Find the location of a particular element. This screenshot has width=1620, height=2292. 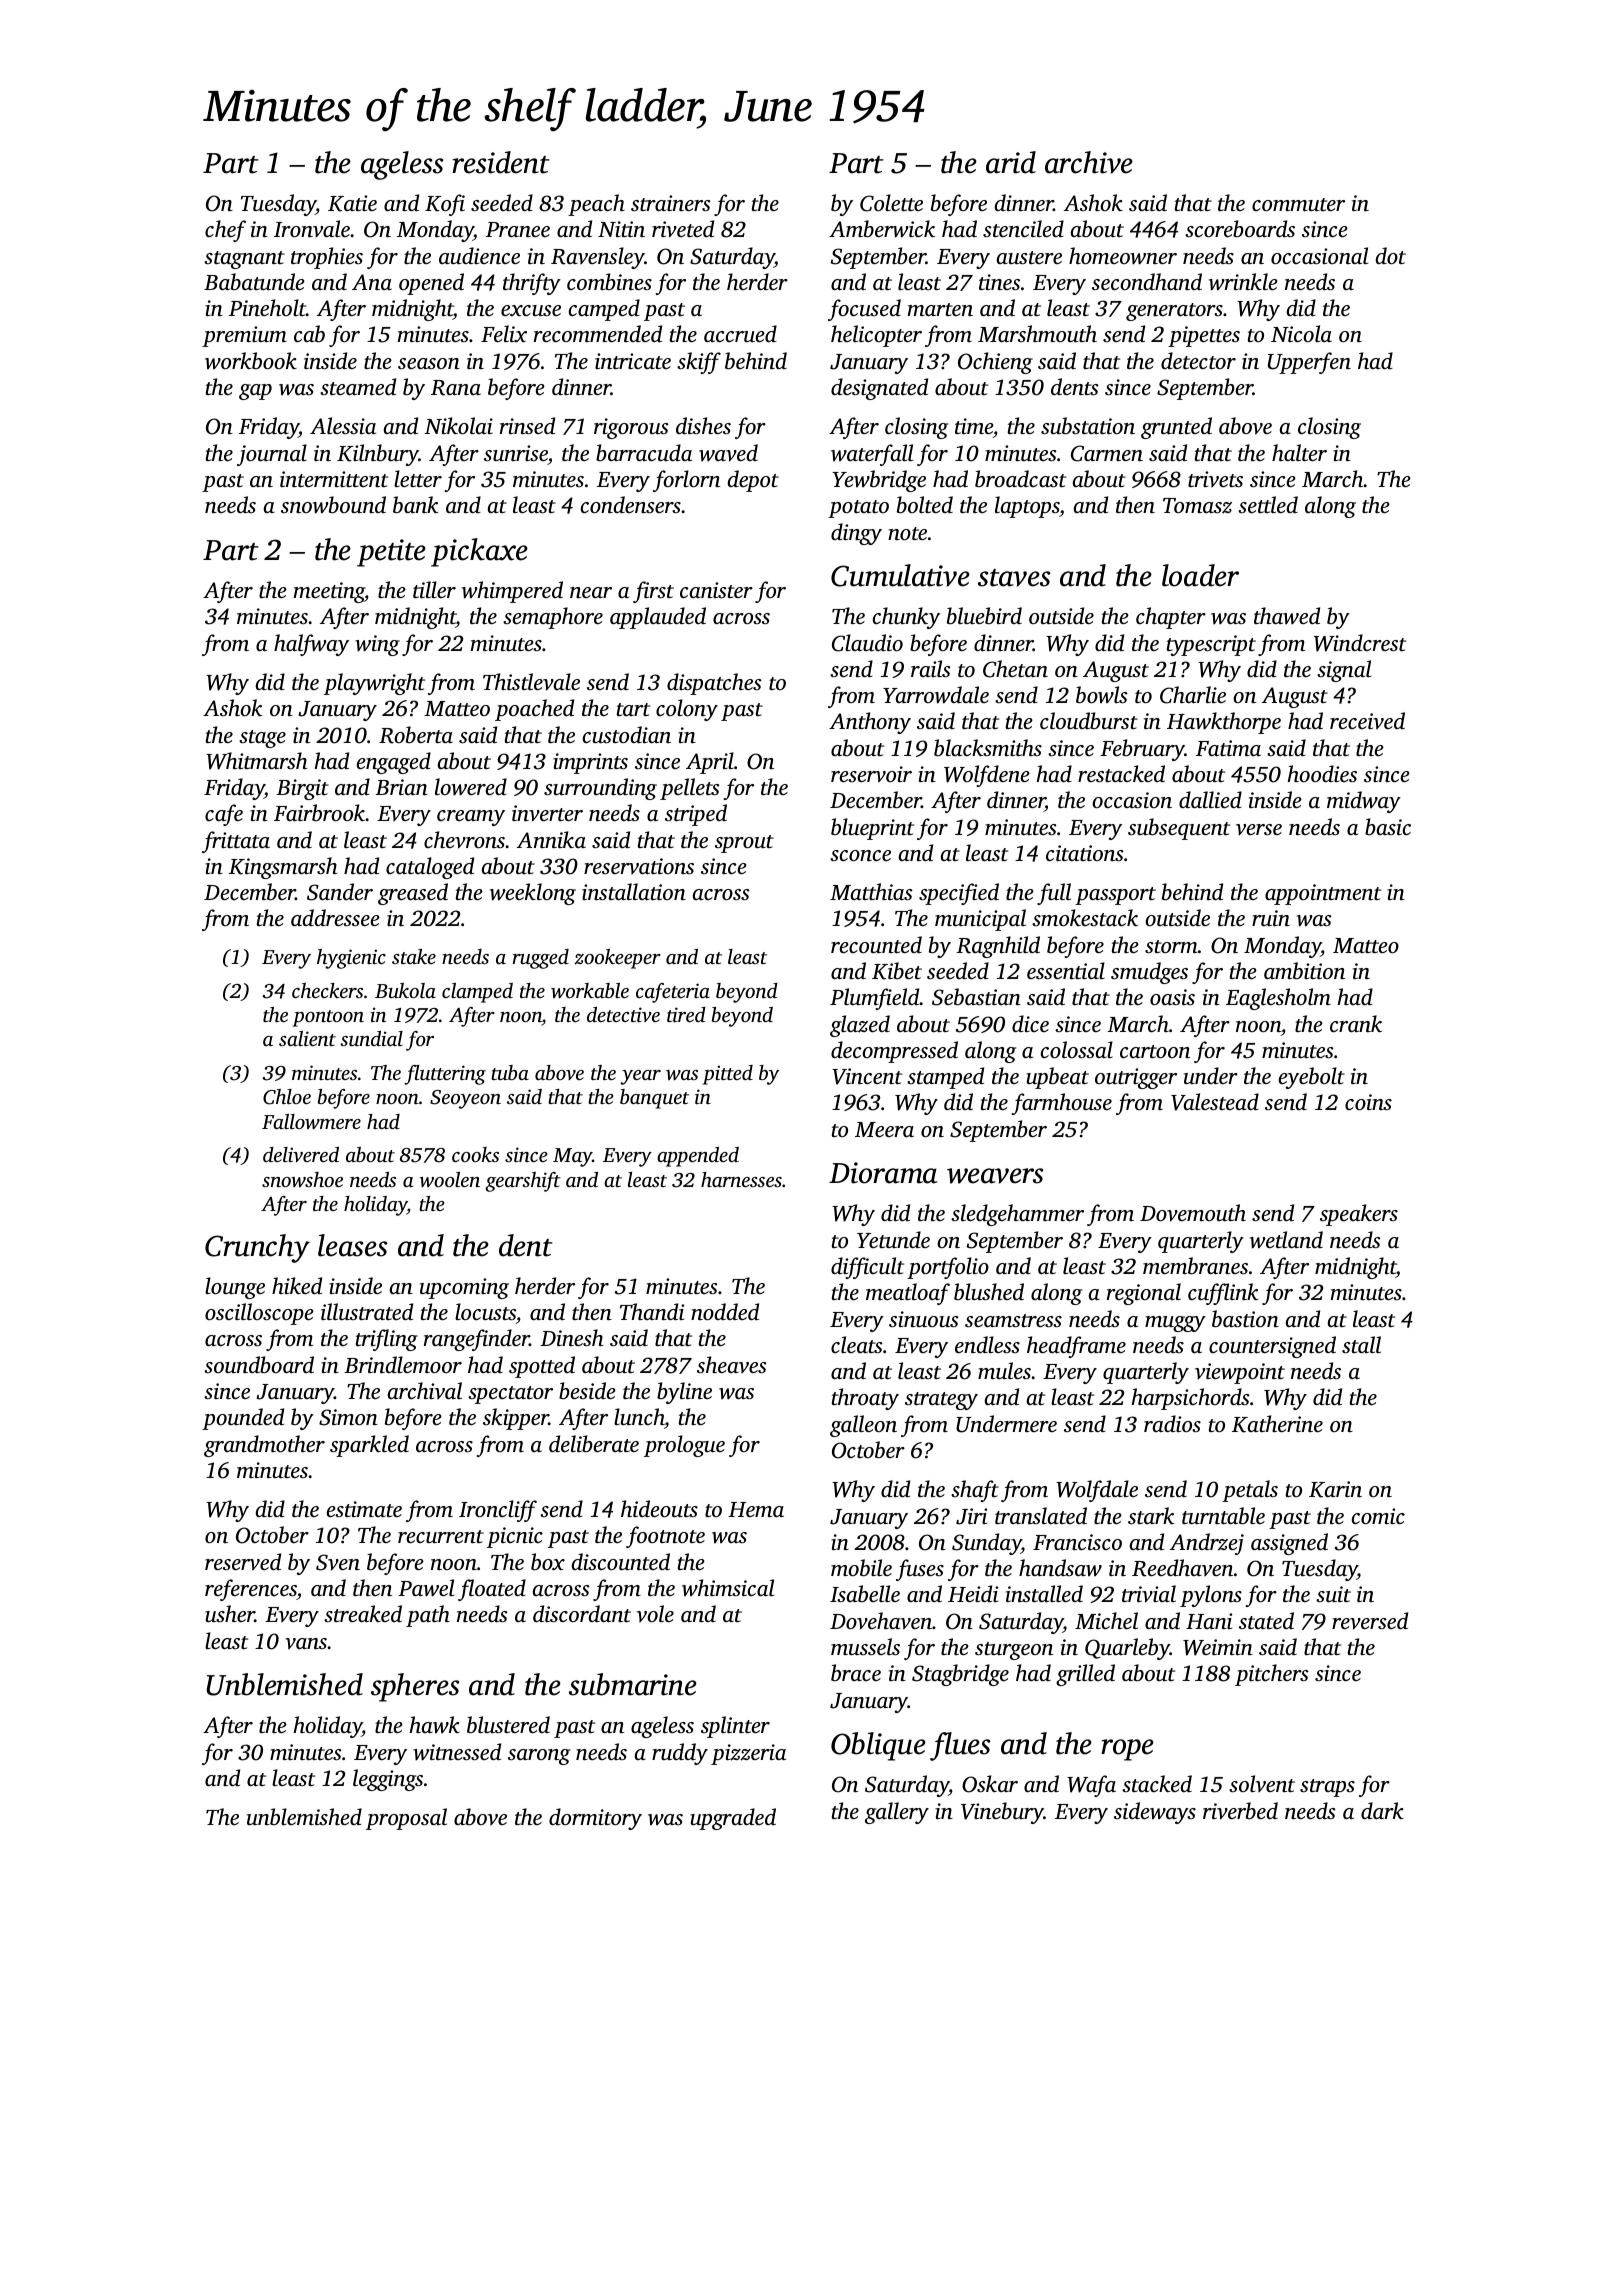

coins is located at coordinates (1368, 1102).
